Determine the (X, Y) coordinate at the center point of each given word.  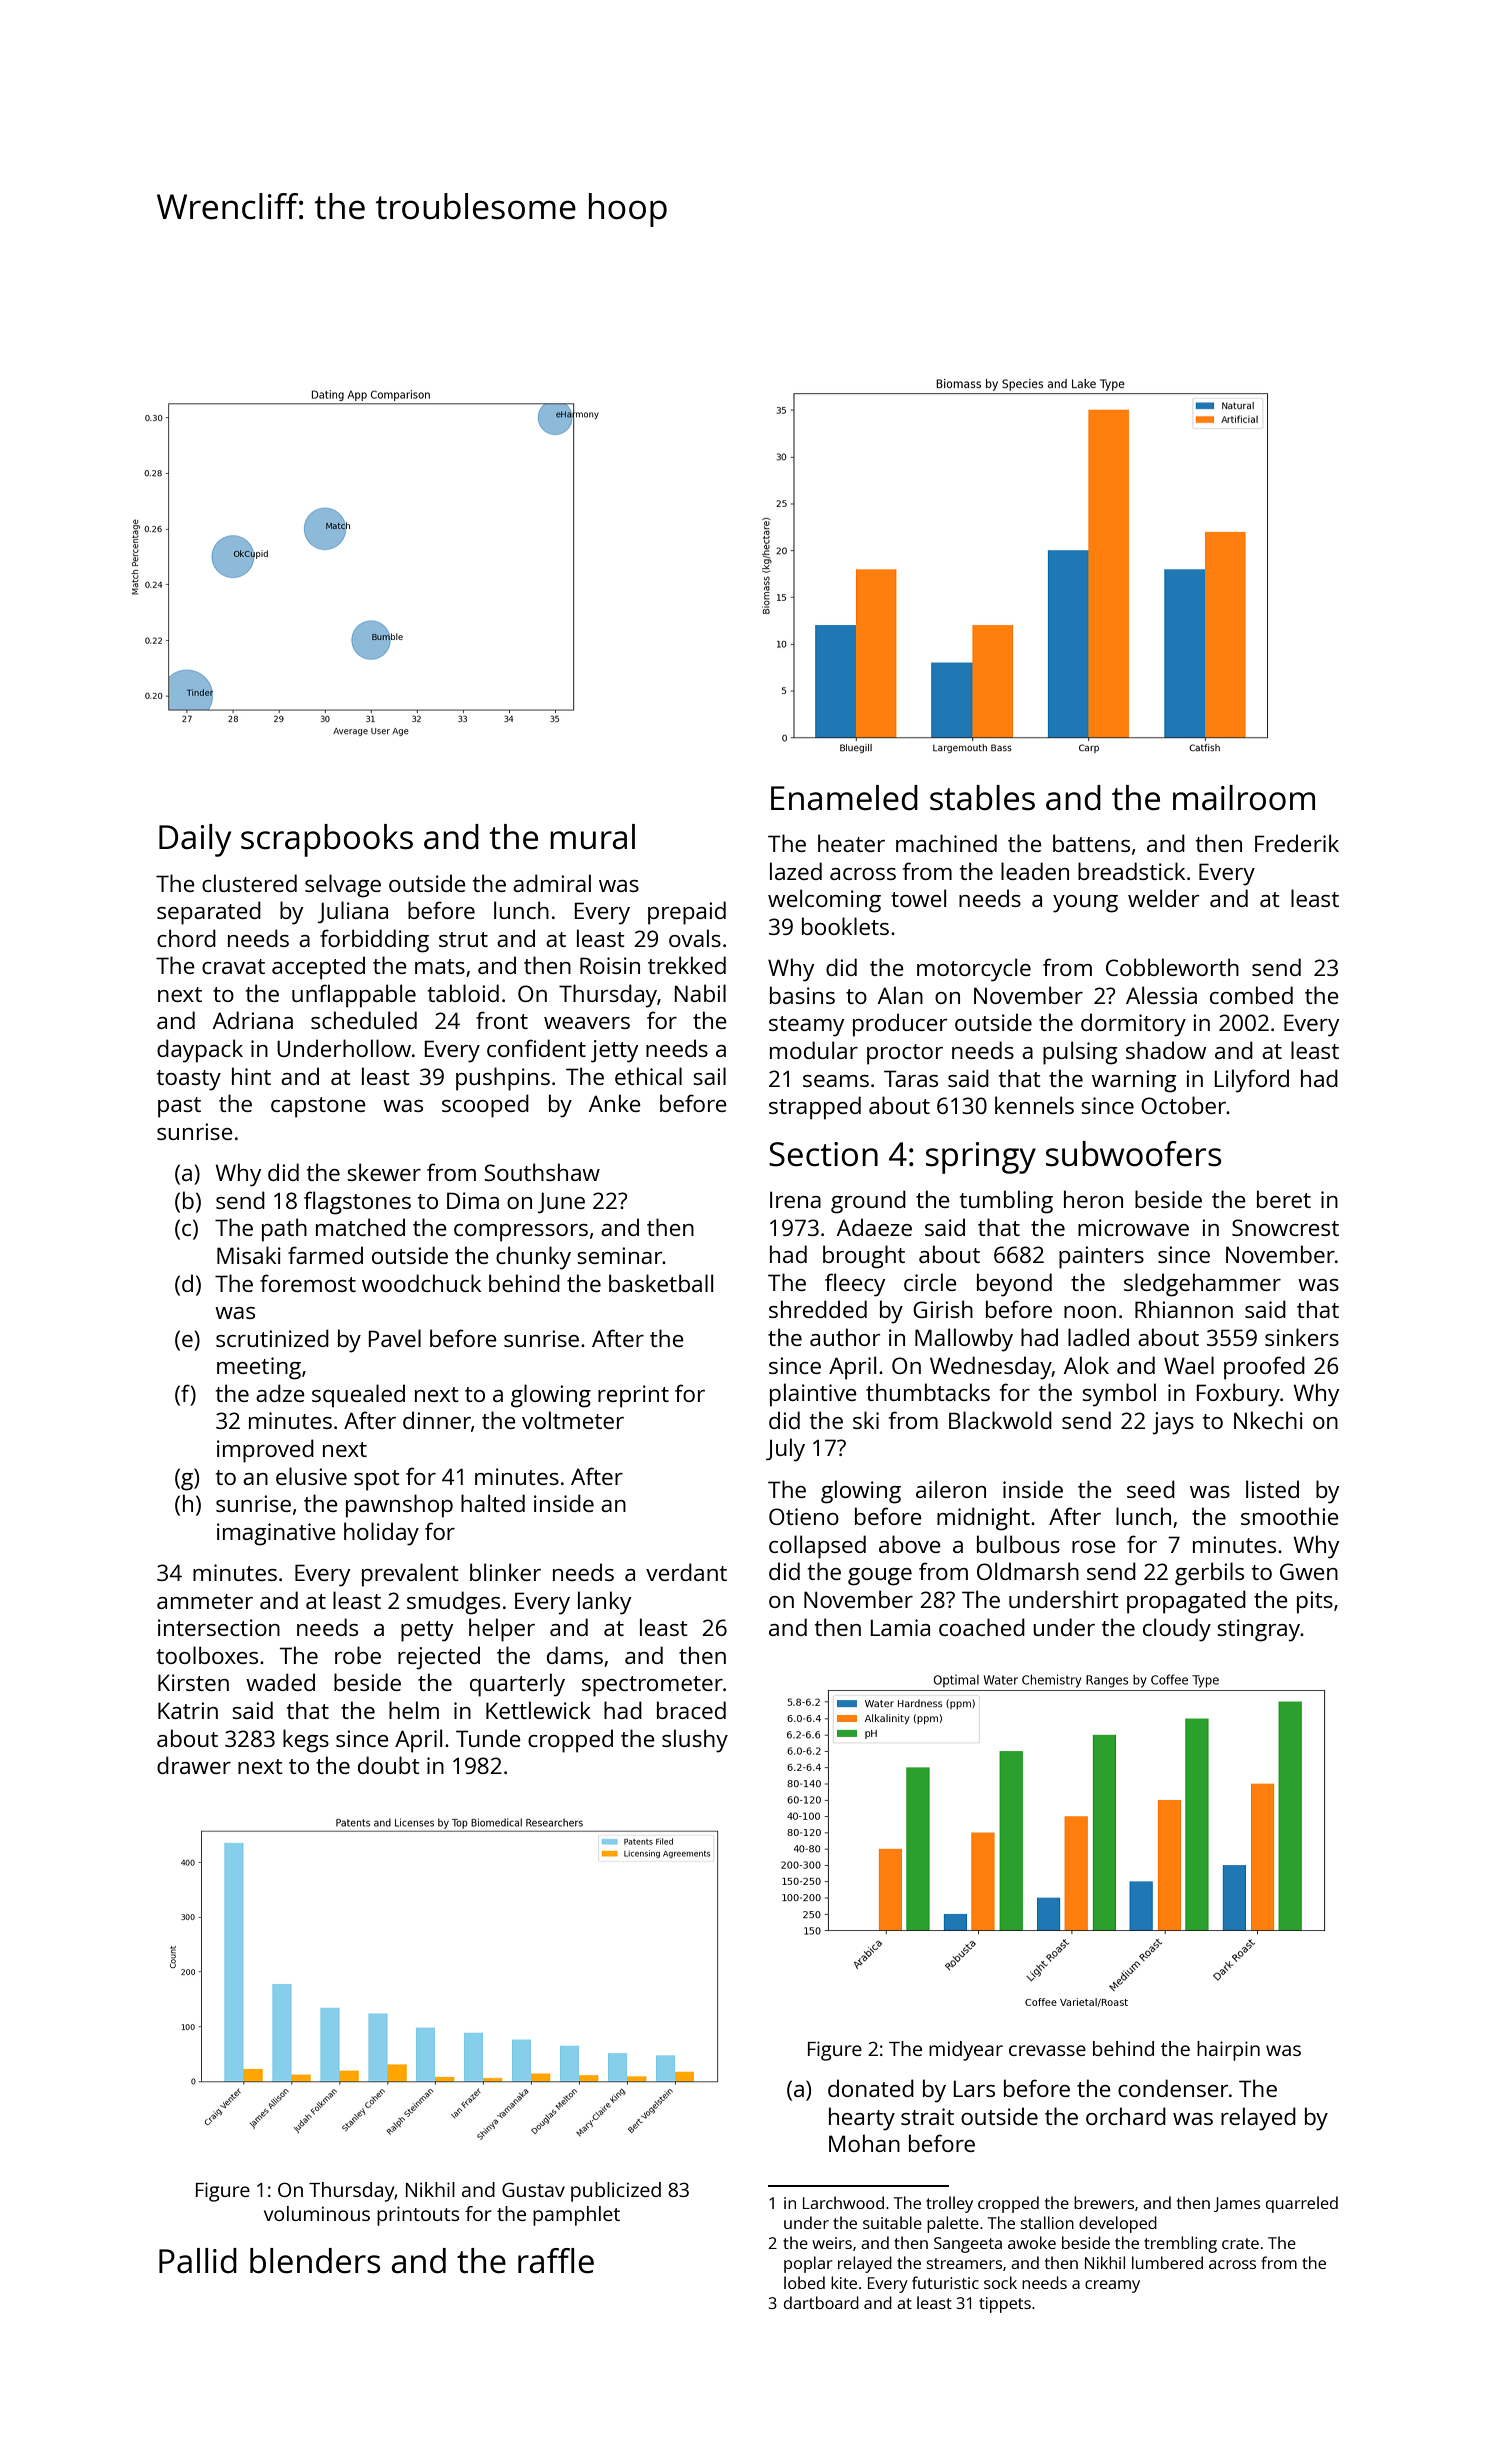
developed (1118, 2224)
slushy (695, 1741)
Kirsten (193, 1682)
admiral (552, 883)
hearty (862, 2119)
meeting (259, 1368)
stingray (1258, 1630)
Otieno (804, 1516)
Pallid (198, 2261)
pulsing (1080, 1053)
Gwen (1309, 1571)
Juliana (353, 912)
